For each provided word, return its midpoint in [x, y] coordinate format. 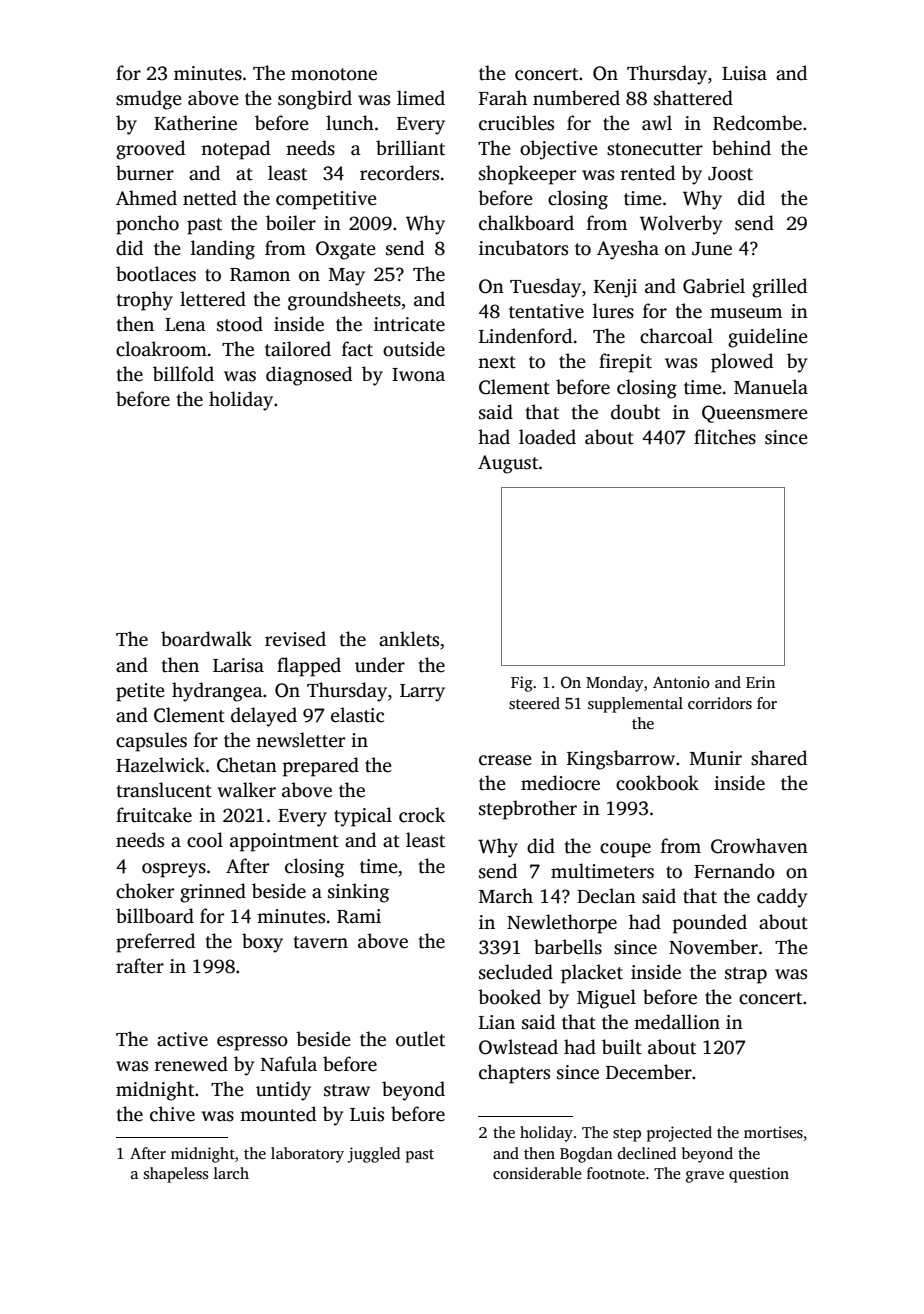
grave [705, 1177]
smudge [149, 100]
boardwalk [206, 639]
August [508, 464]
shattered [693, 98]
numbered [576, 98]
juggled [373, 1155]
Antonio [681, 682]
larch [231, 1173]
